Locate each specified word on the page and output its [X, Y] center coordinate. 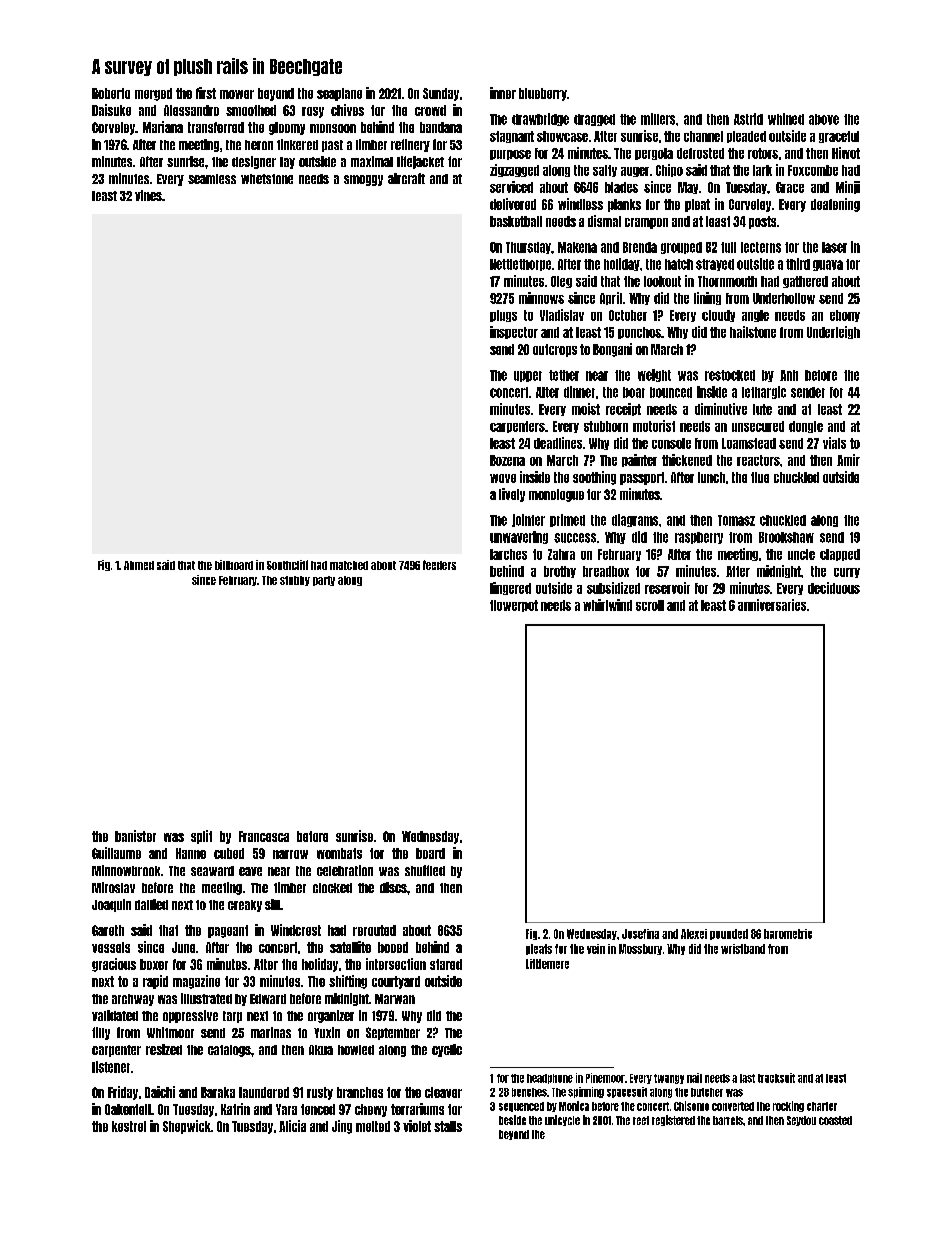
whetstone [267, 179]
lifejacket [420, 162]
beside [512, 1120]
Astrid [748, 119]
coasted [835, 1120]
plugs [503, 316]
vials [834, 443]
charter [822, 1106]
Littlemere [547, 964]
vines [148, 195]
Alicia [292, 1126]
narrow [290, 854]
